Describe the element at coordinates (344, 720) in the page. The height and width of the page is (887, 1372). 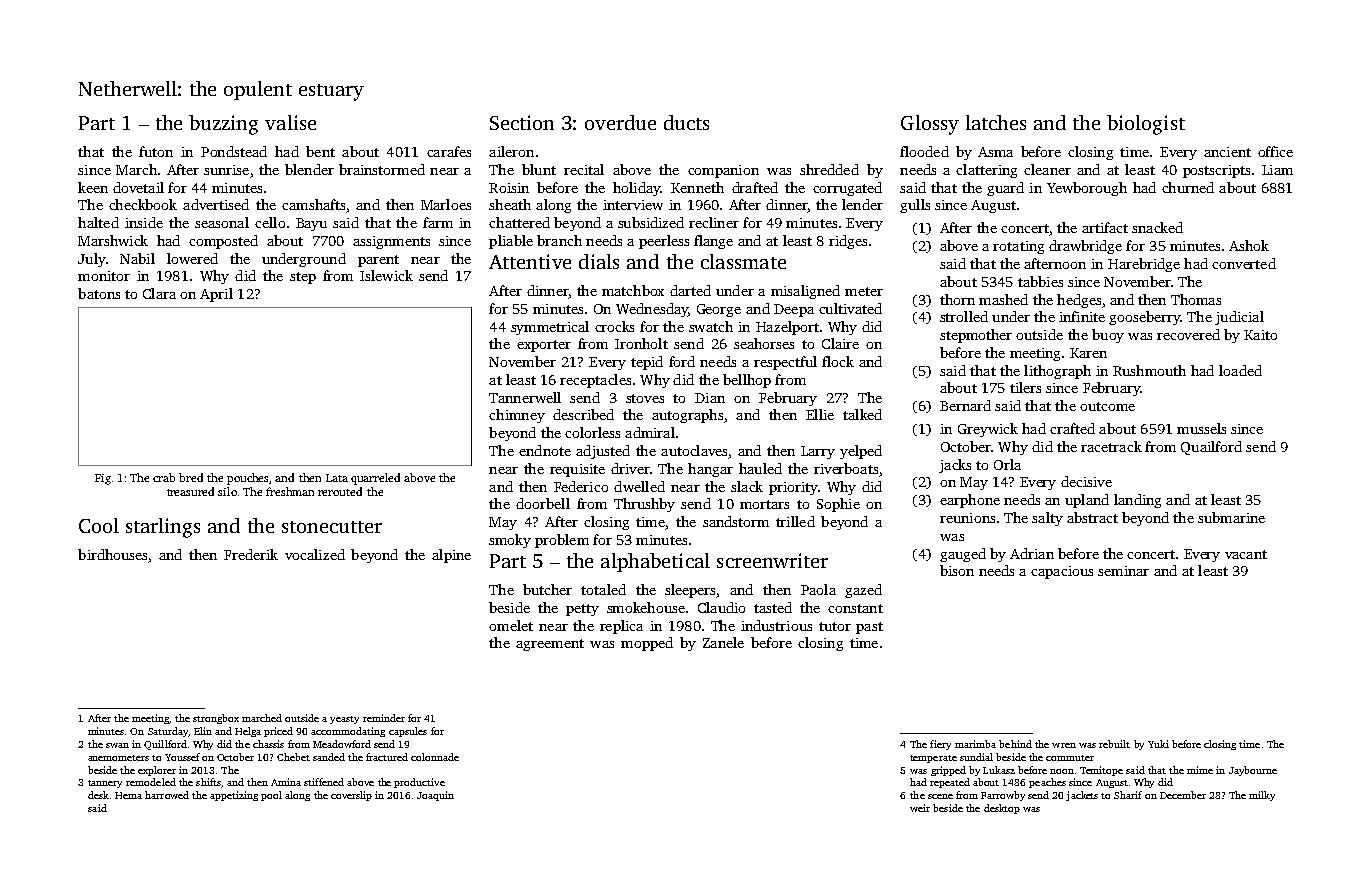
I see `yeasty` at that location.
